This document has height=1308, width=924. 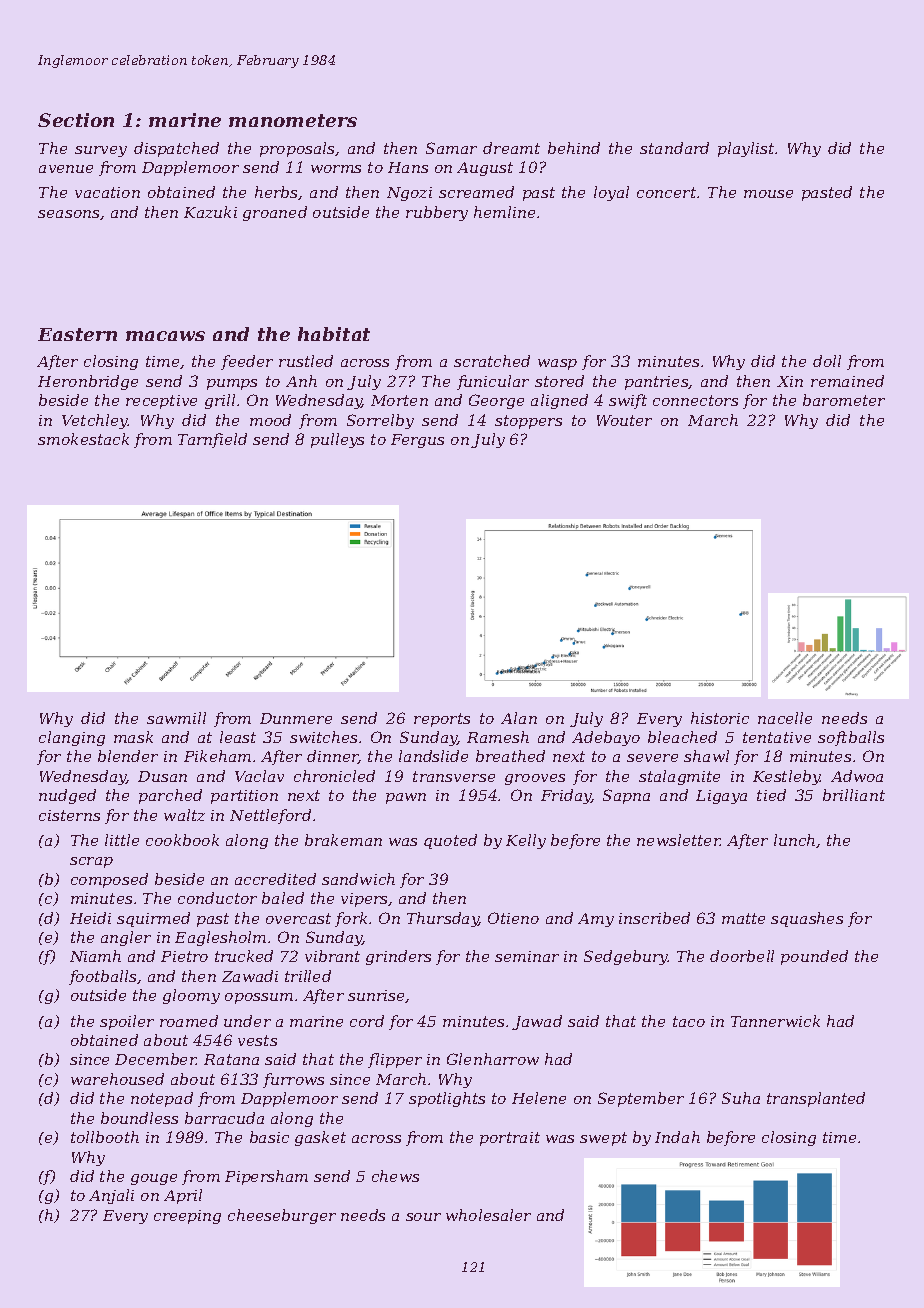 I want to click on warehoused, so click(x=117, y=1079).
